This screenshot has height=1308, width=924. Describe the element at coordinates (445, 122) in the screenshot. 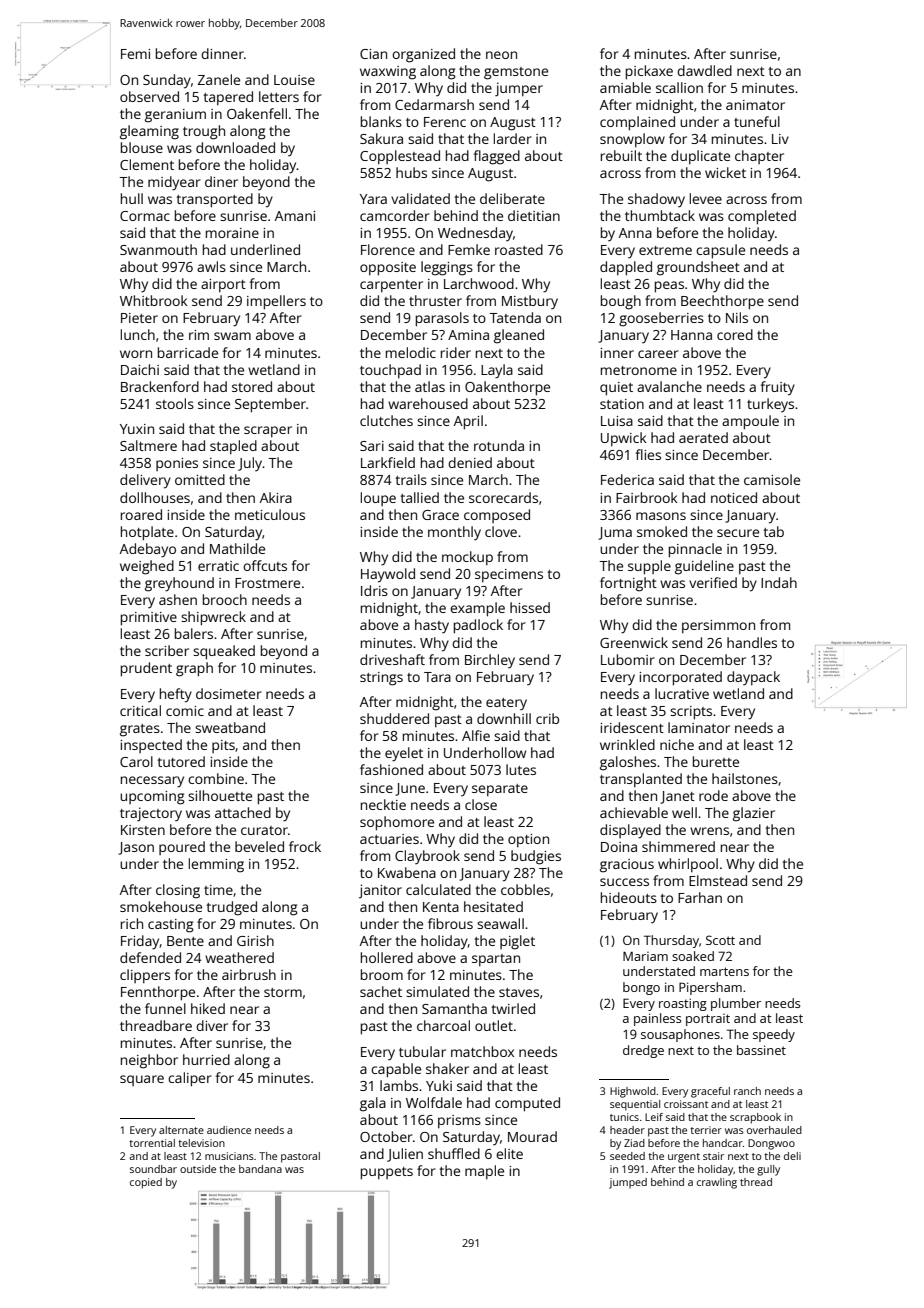

I see `Ferenc` at that location.
